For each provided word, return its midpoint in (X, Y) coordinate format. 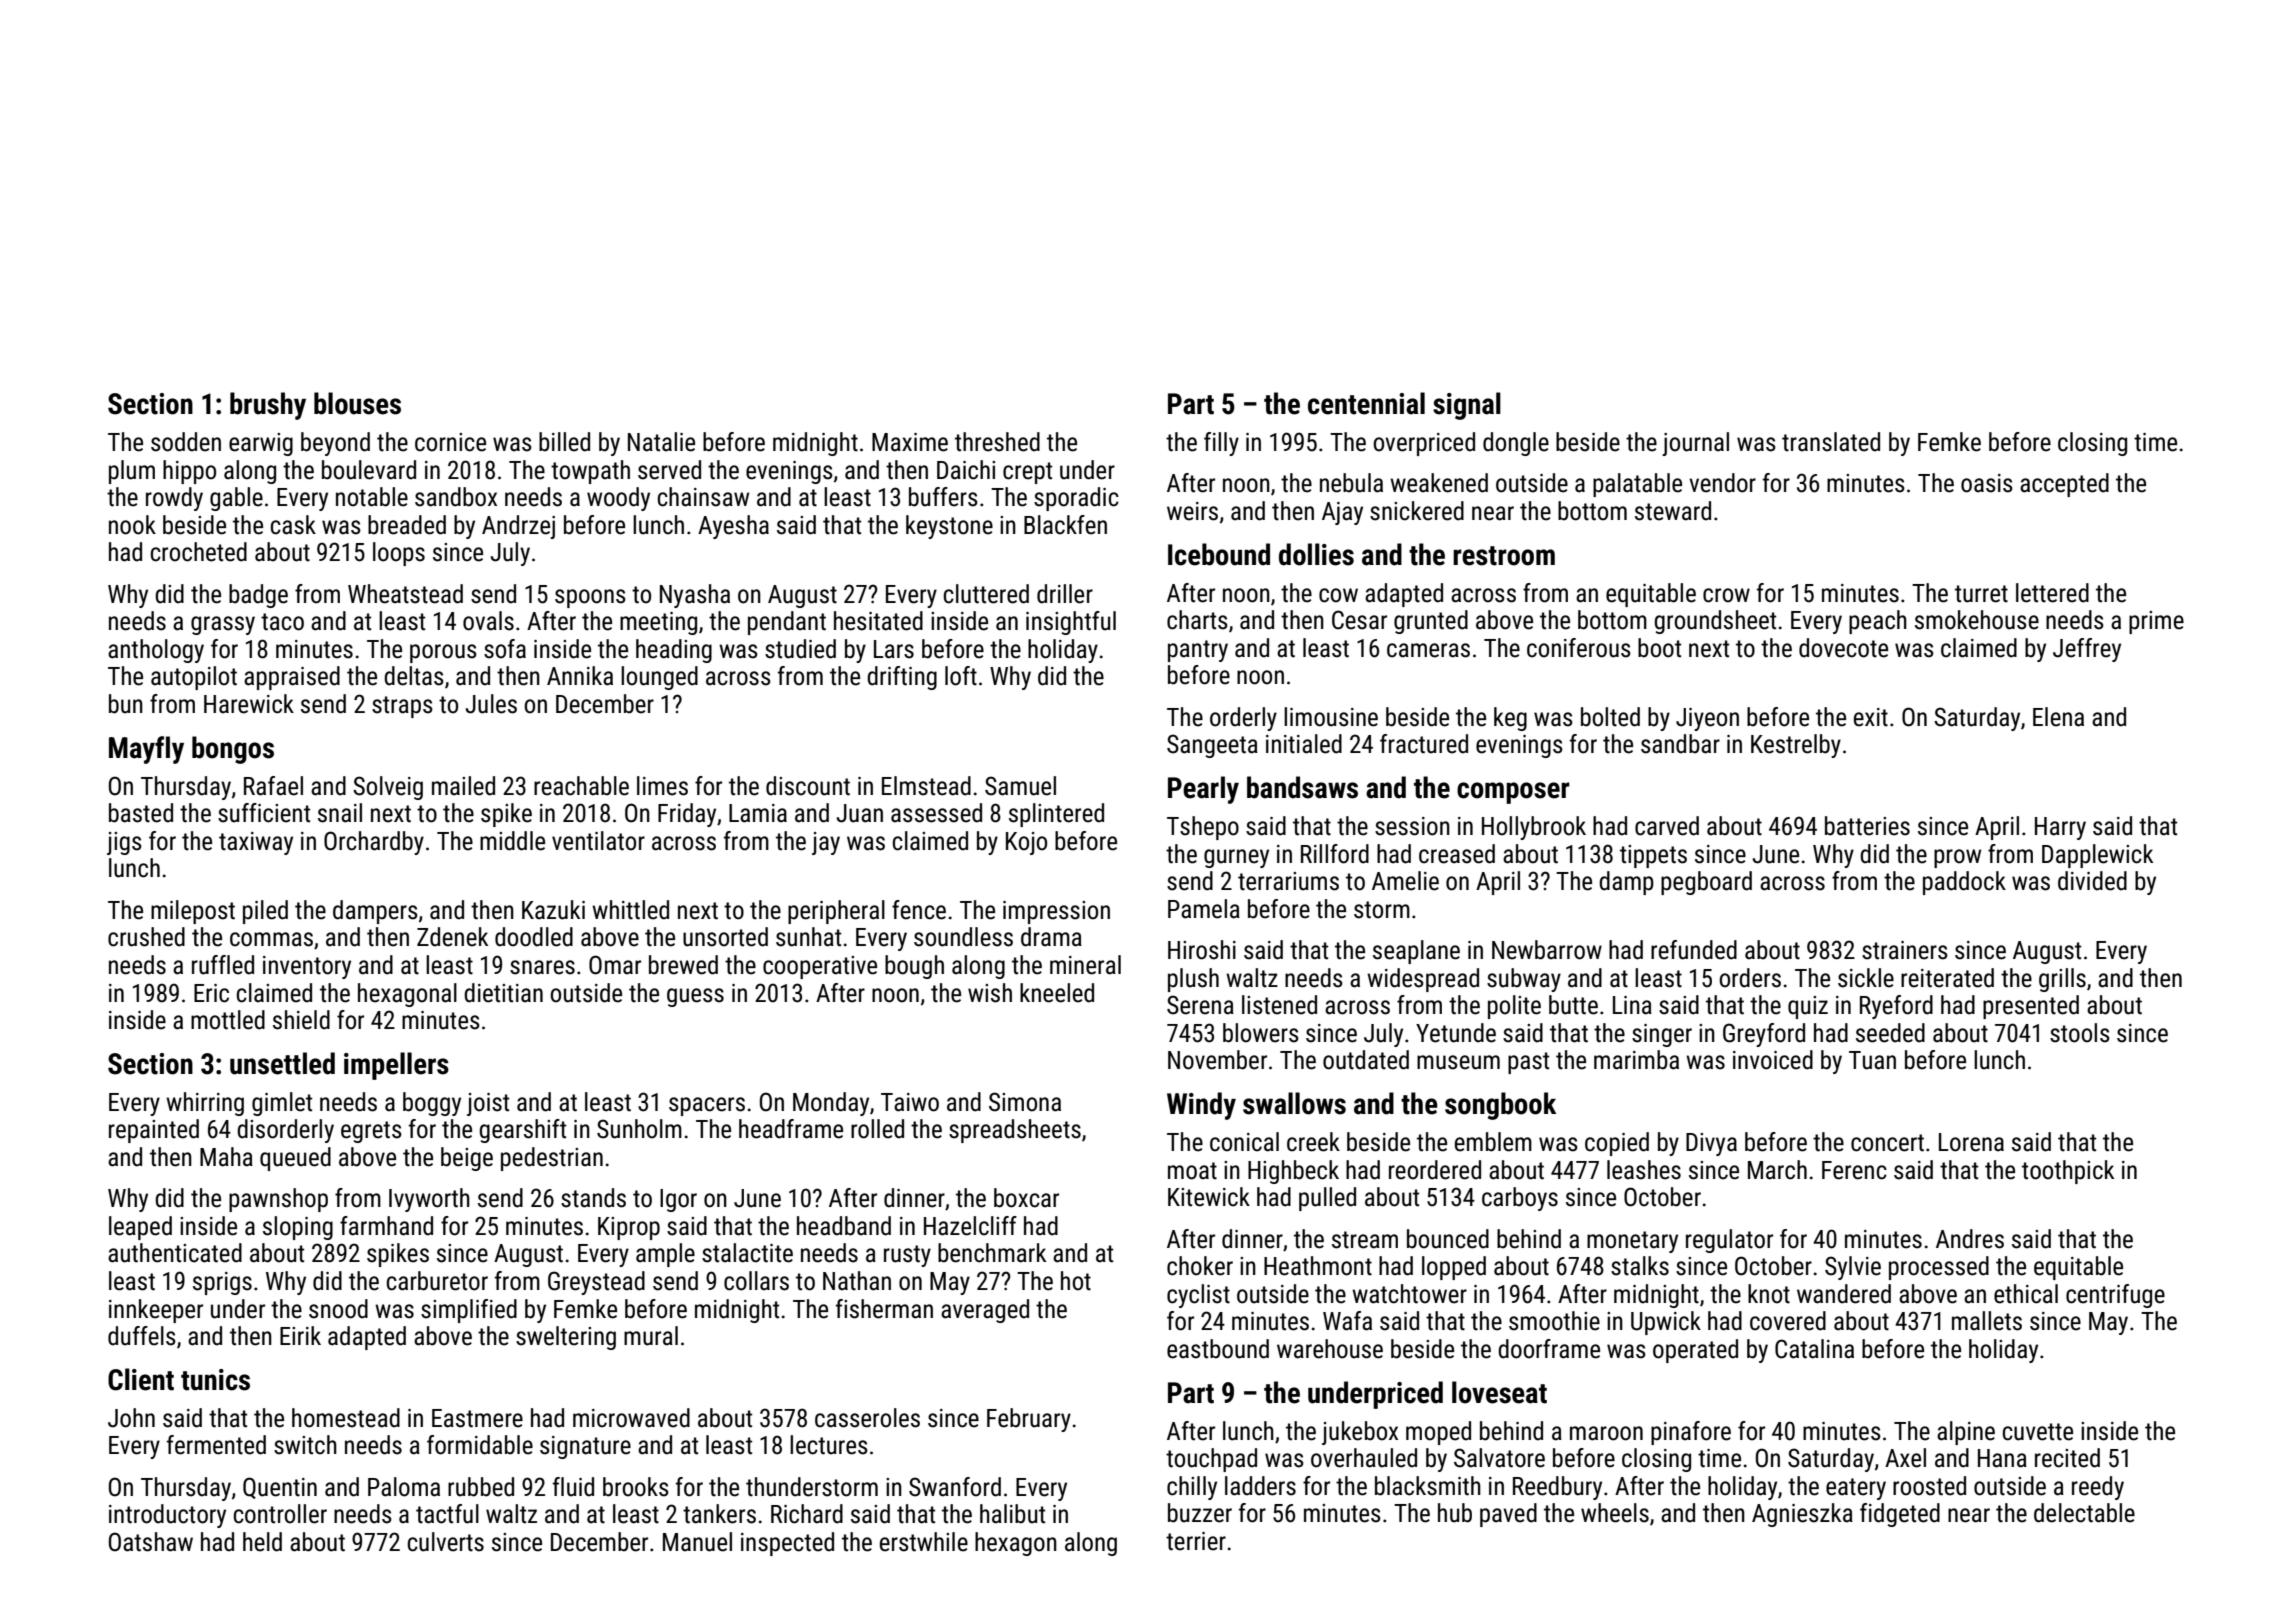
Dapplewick (2097, 856)
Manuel (697, 1542)
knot (1769, 1294)
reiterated (1947, 978)
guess (695, 997)
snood (338, 1309)
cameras (1428, 650)
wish (990, 993)
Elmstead (926, 786)
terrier (1196, 1541)
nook (132, 525)
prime (2156, 622)
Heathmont (1318, 1266)
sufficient (264, 813)
